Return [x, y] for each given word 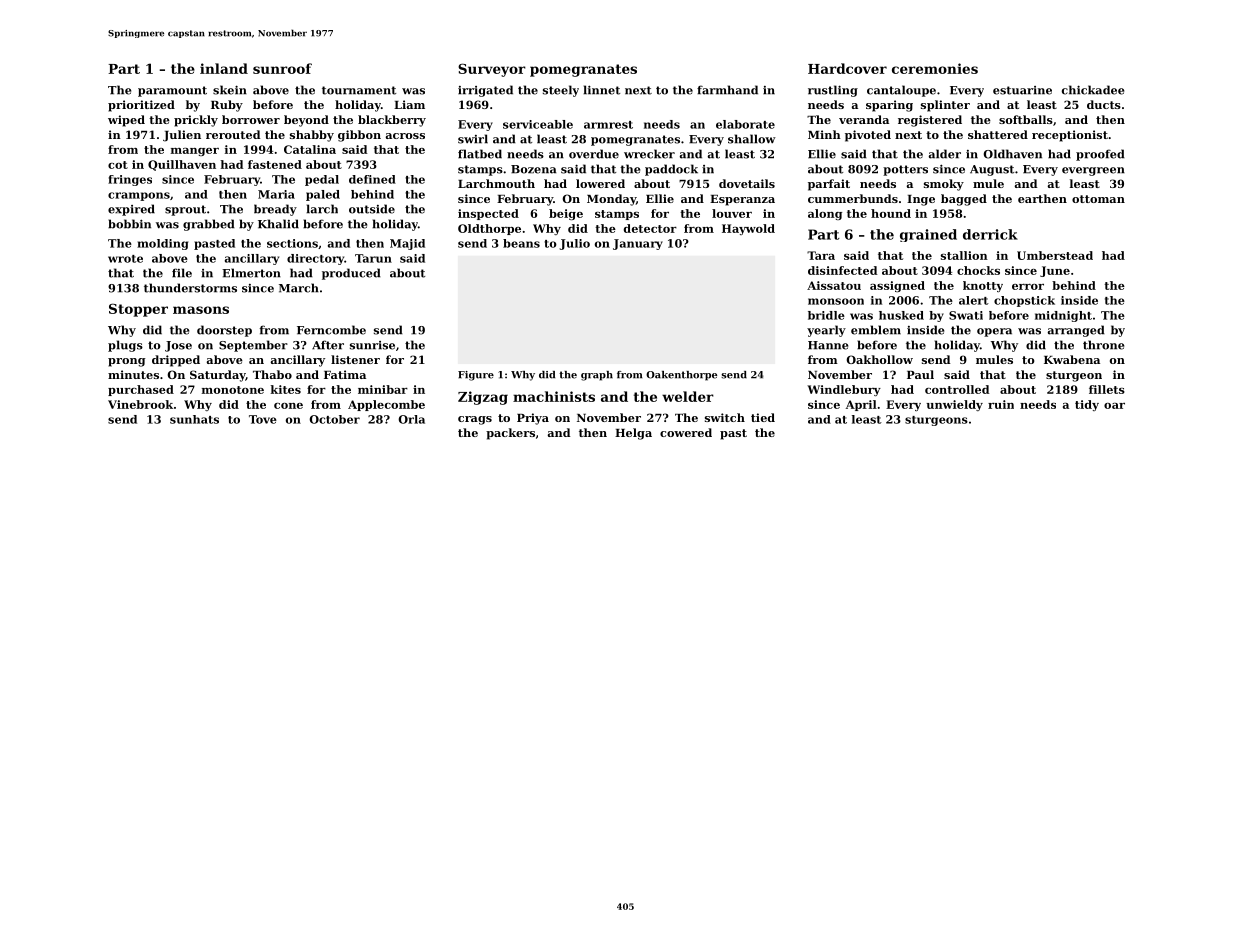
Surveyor [492, 70]
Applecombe [386, 405]
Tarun [373, 258]
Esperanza [742, 200]
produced [351, 274]
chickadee [1093, 90]
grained [928, 235]
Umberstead [1055, 255]
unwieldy [954, 405]
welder [688, 396]
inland [224, 68]
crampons [139, 196]
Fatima [345, 374]
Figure [476, 376]
